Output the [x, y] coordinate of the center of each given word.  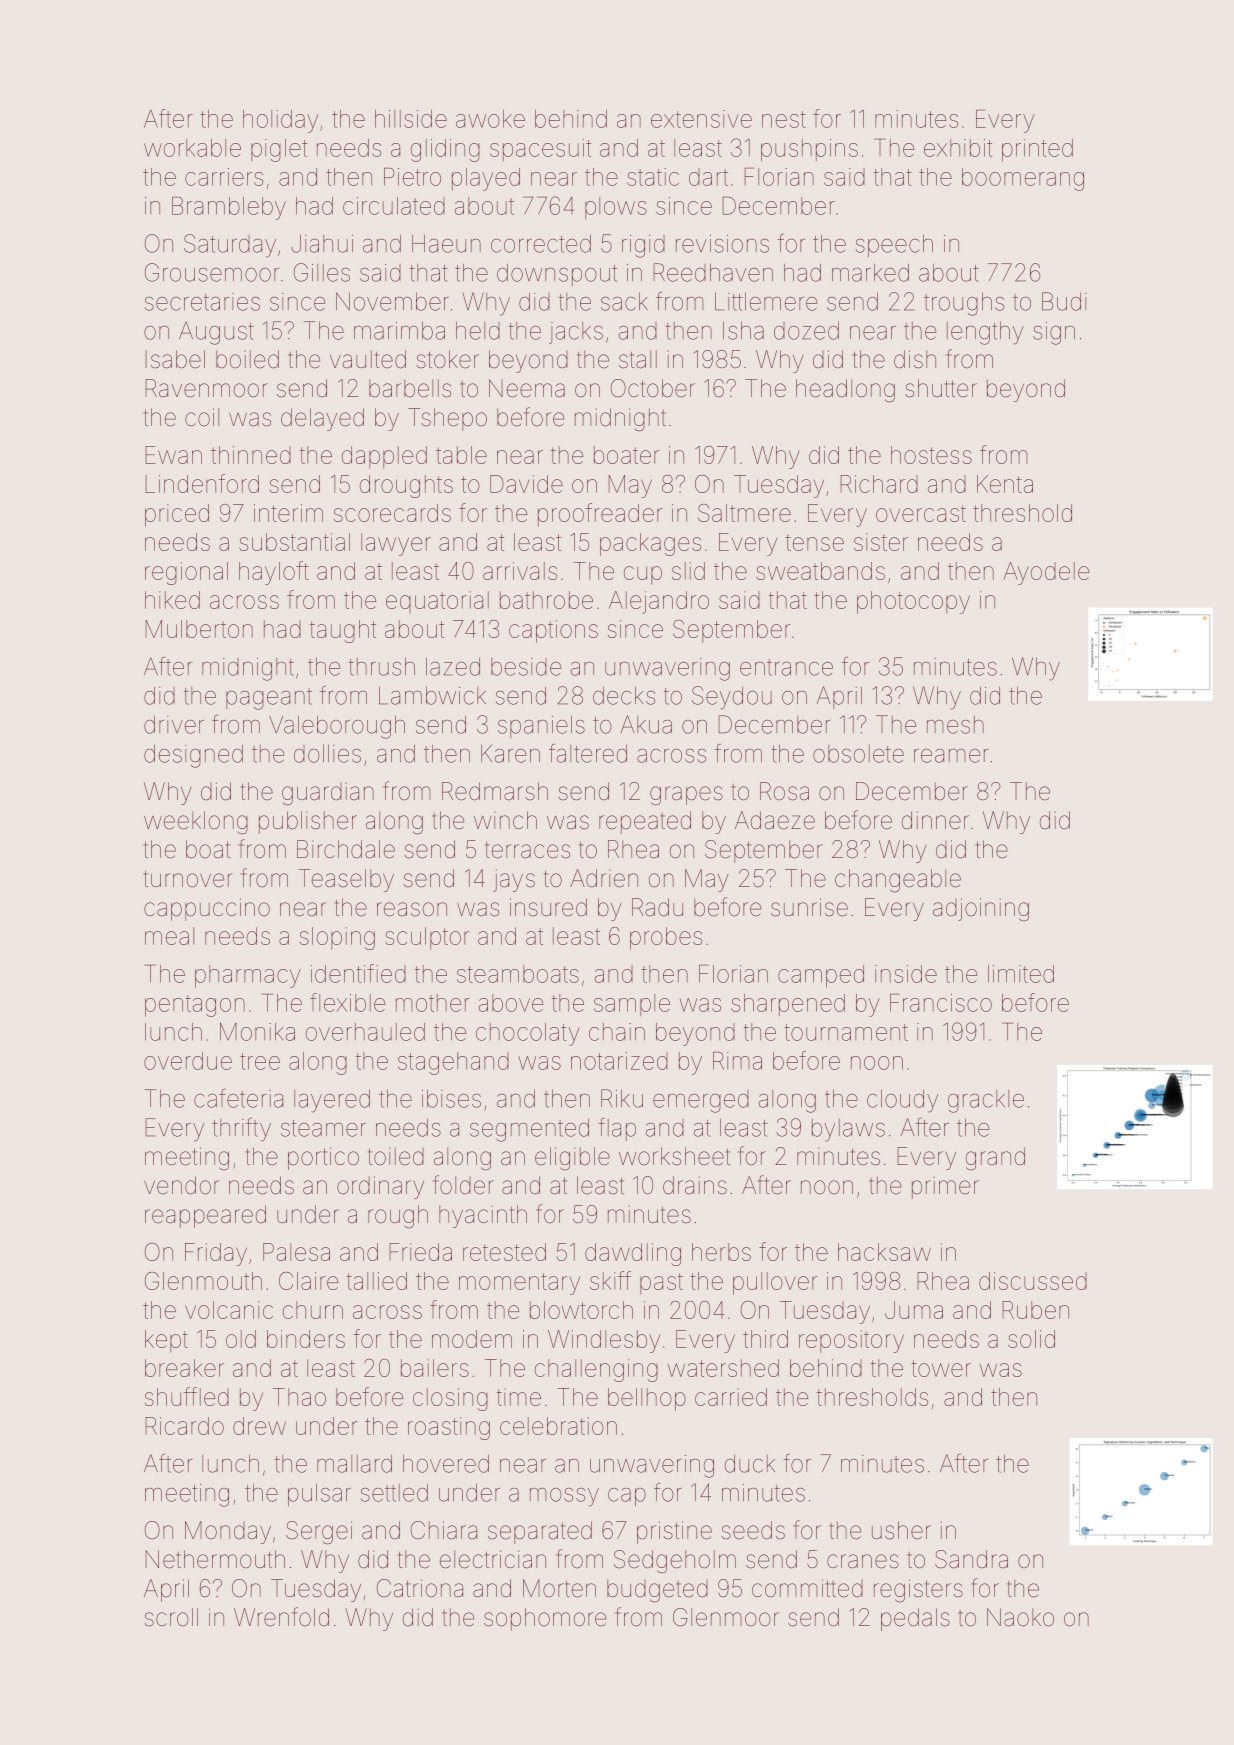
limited [1021, 974]
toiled [396, 1156]
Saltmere [744, 513]
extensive [701, 119]
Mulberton [199, 629]
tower [941, 1368]
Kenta [1005, 484]
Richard [879, 484]
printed [1037, 150]
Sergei [319, 1532]
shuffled [187, 1396]
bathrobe [546, 600]
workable [192, 148]
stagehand [453, 1063]
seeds [753, 1530]
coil [202, 417]
